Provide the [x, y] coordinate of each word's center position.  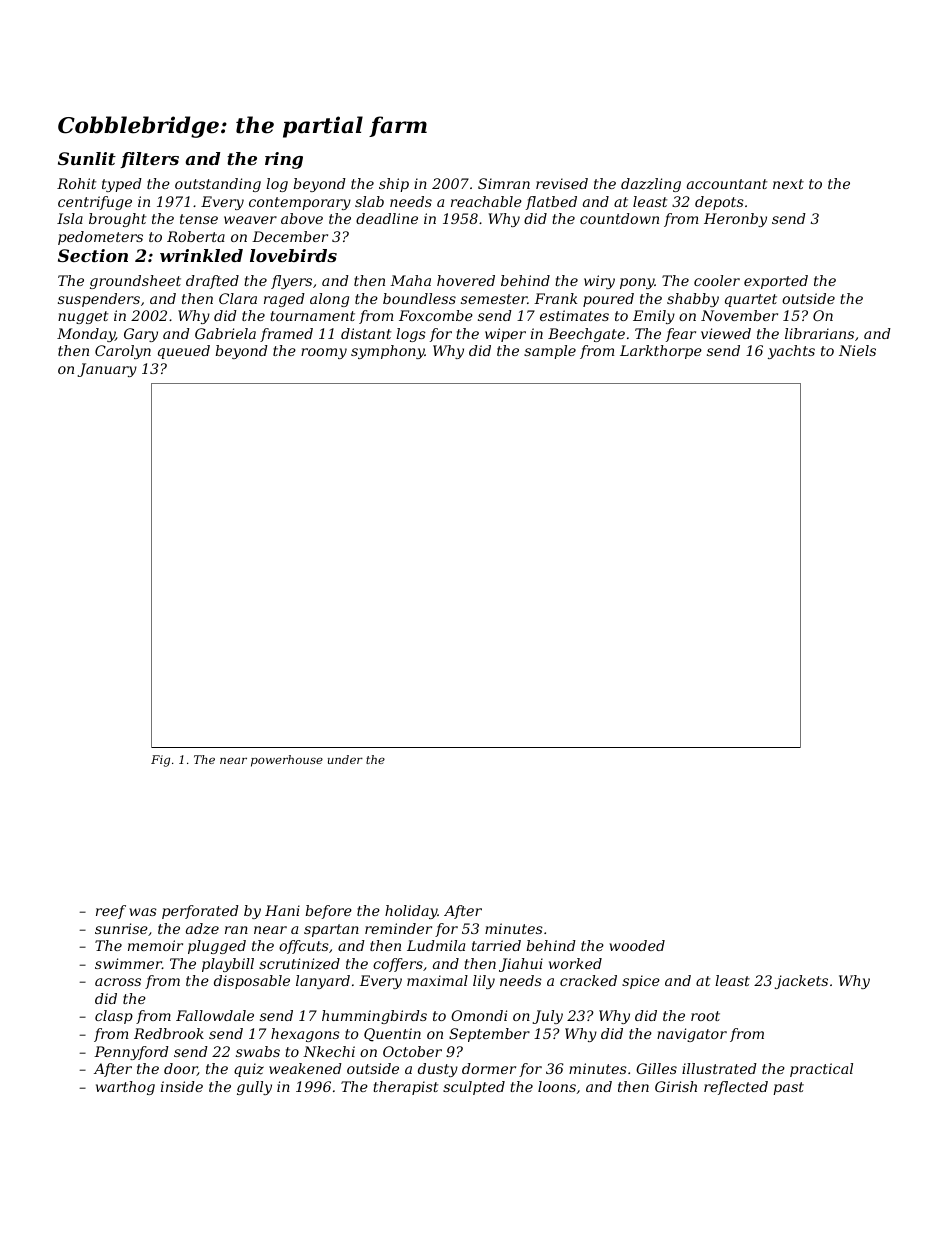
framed [286, 335]
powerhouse [287, 761]
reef [111, 912]
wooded [637, 945]
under [345, 759]
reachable [486, 201]
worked [575, 963]
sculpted [474, 1088]
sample [550, 352]
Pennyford [131, 1053]
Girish [676, 1086]
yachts [791, 352]
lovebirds [293, 255]
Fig [160, 761]
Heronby [735, 220]
